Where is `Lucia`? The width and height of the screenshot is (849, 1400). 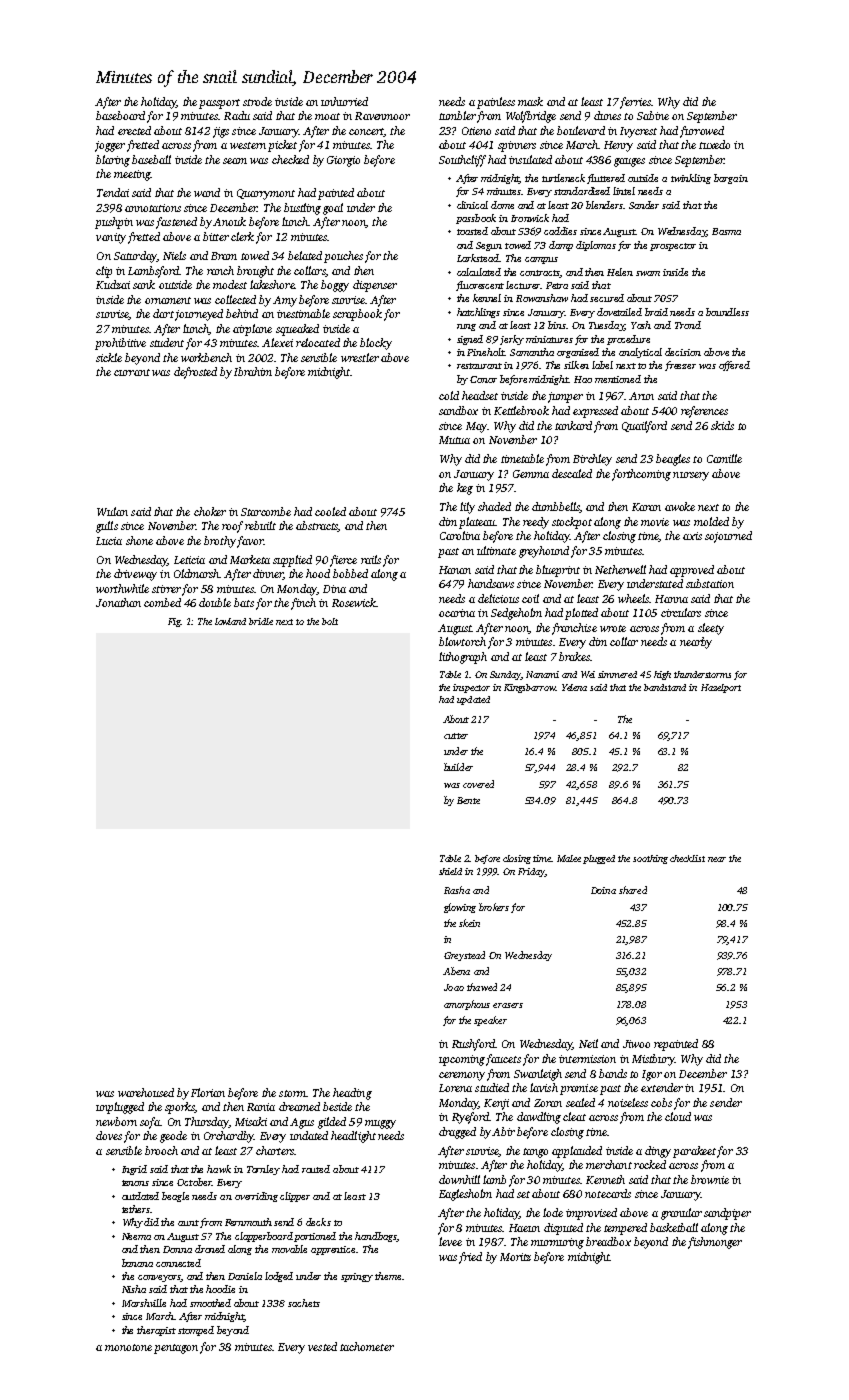
Lucia is located at coordinates (109, 541).
